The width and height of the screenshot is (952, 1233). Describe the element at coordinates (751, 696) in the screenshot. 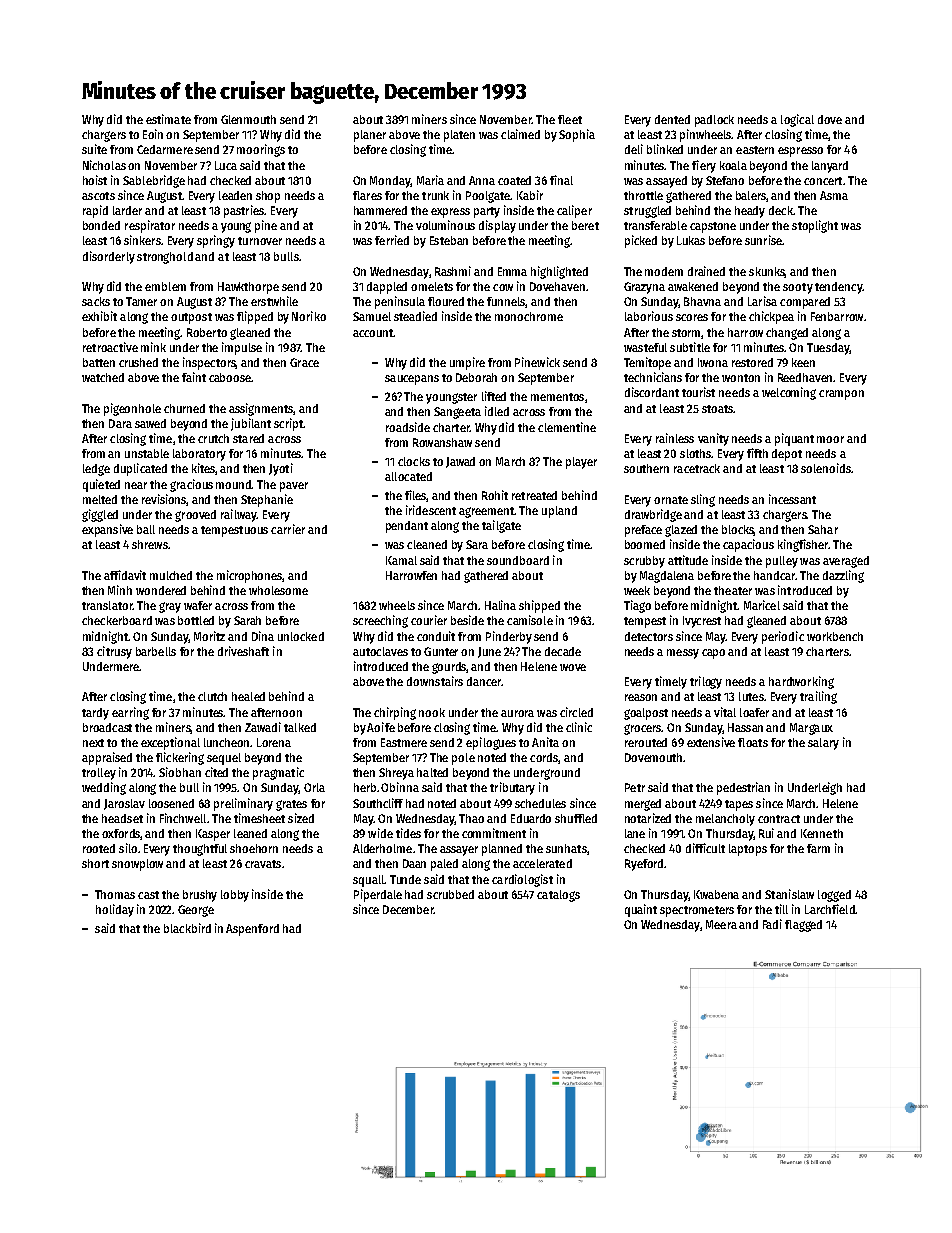

I see `lutes` at that location.
